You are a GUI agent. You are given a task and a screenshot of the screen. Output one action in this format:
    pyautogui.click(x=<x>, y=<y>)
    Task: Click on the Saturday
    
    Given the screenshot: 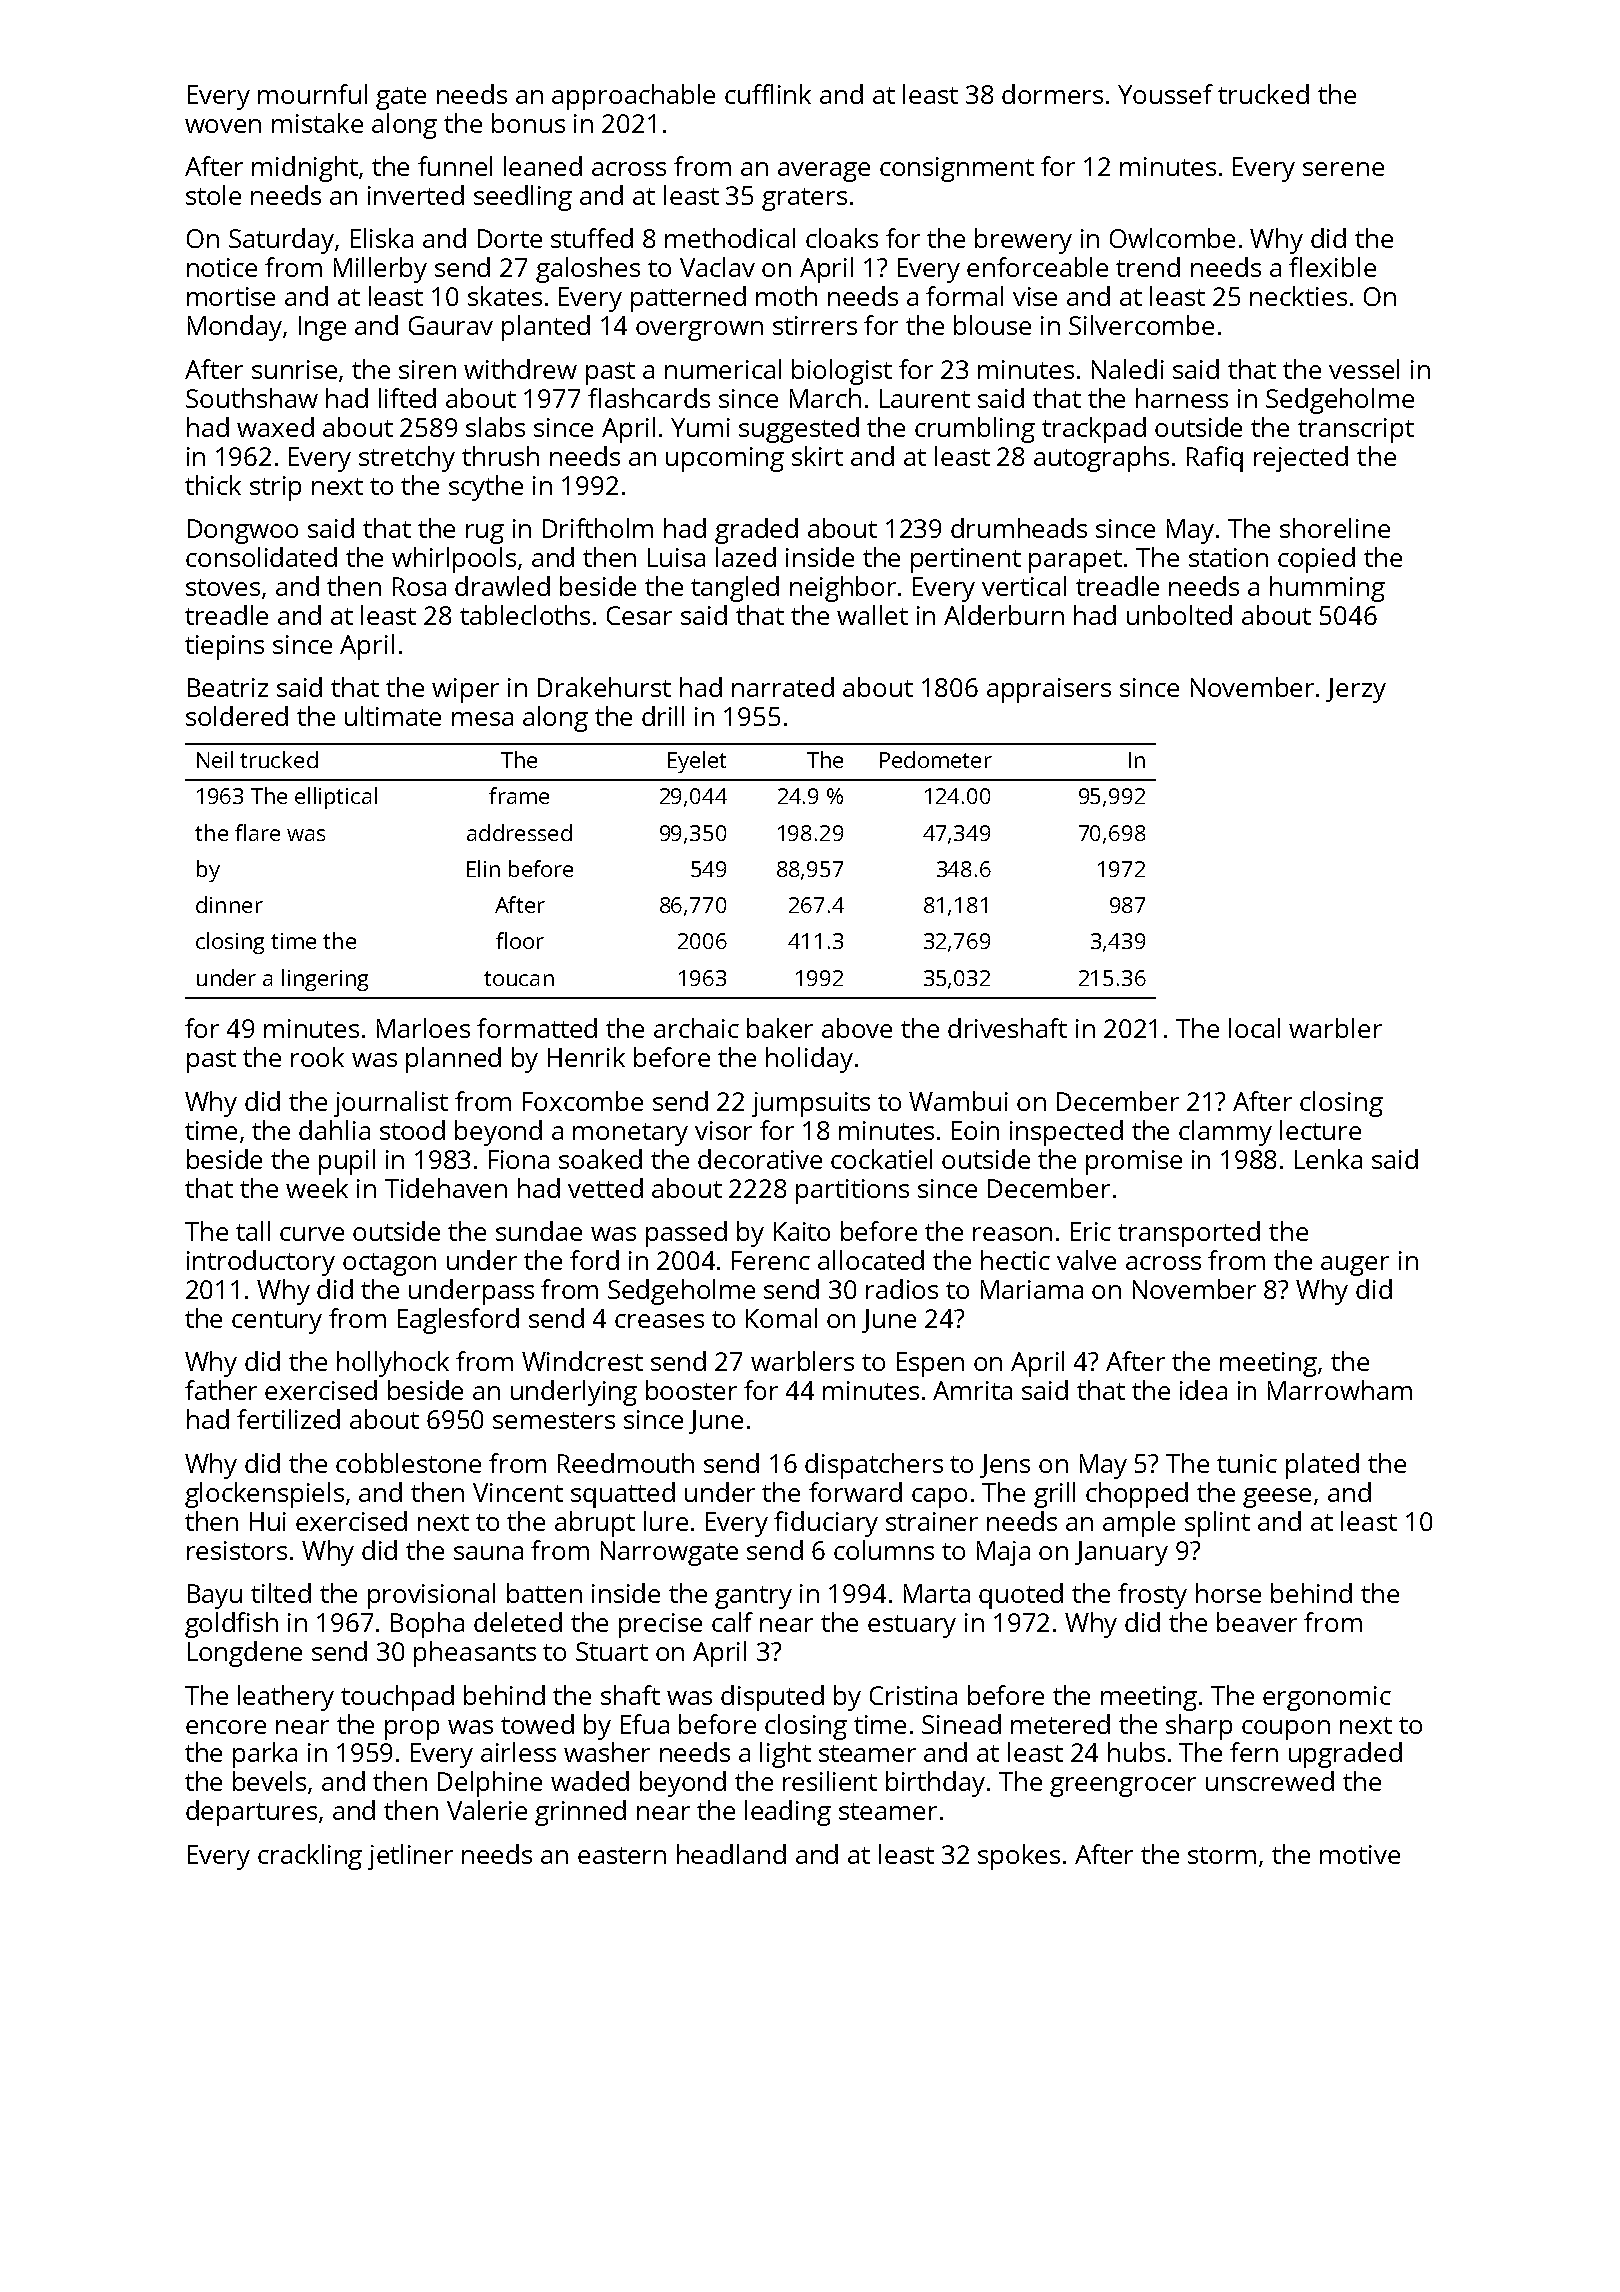 What is the action you would take?
    pyautogui.click(x=282, y=241)
